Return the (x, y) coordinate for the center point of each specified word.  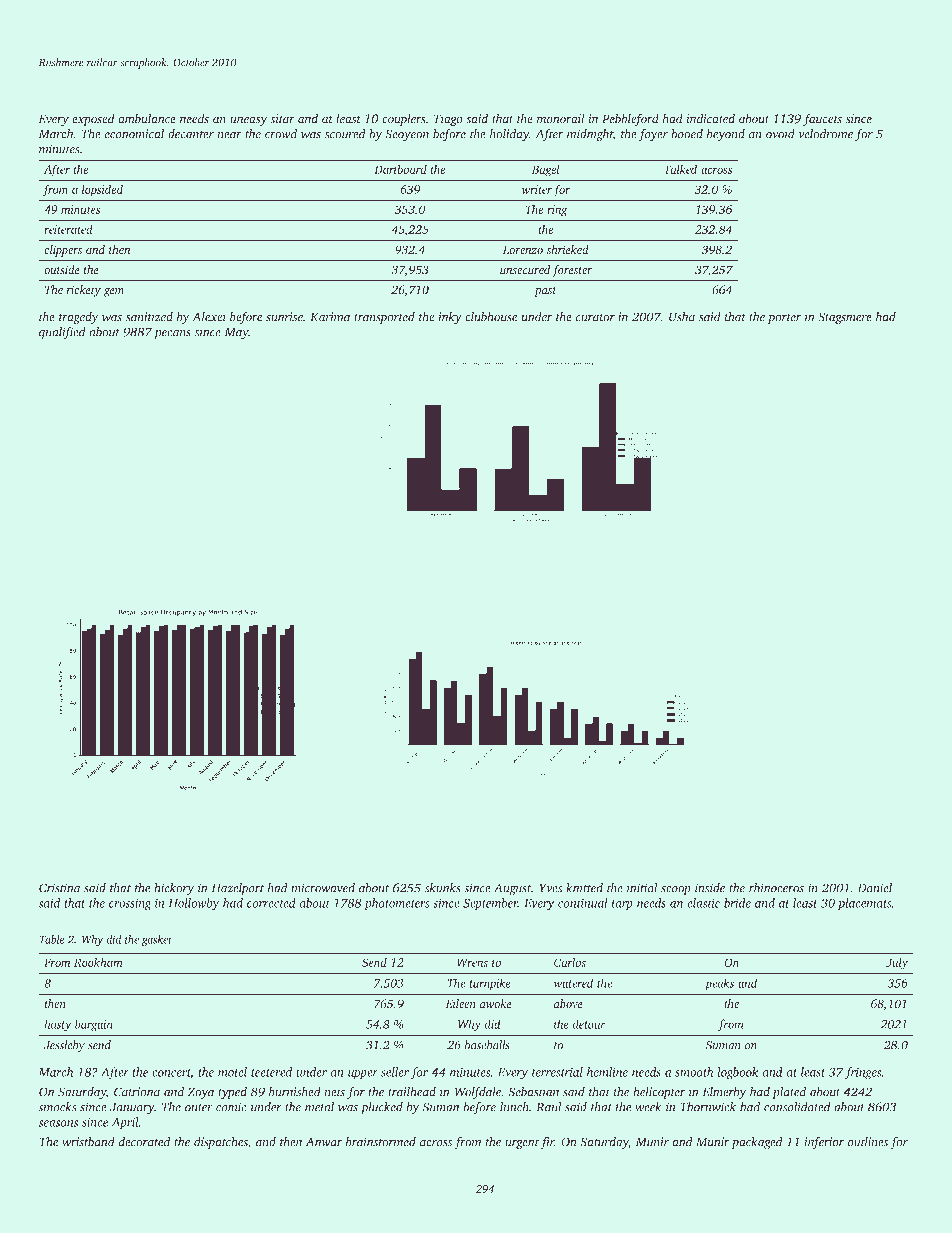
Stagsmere (845, 318)
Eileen (460, 1004)
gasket (157, 940)
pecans (172, 335)
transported (384, 318)
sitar (282, 119)
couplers (404, 119)
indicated (711, 118)
